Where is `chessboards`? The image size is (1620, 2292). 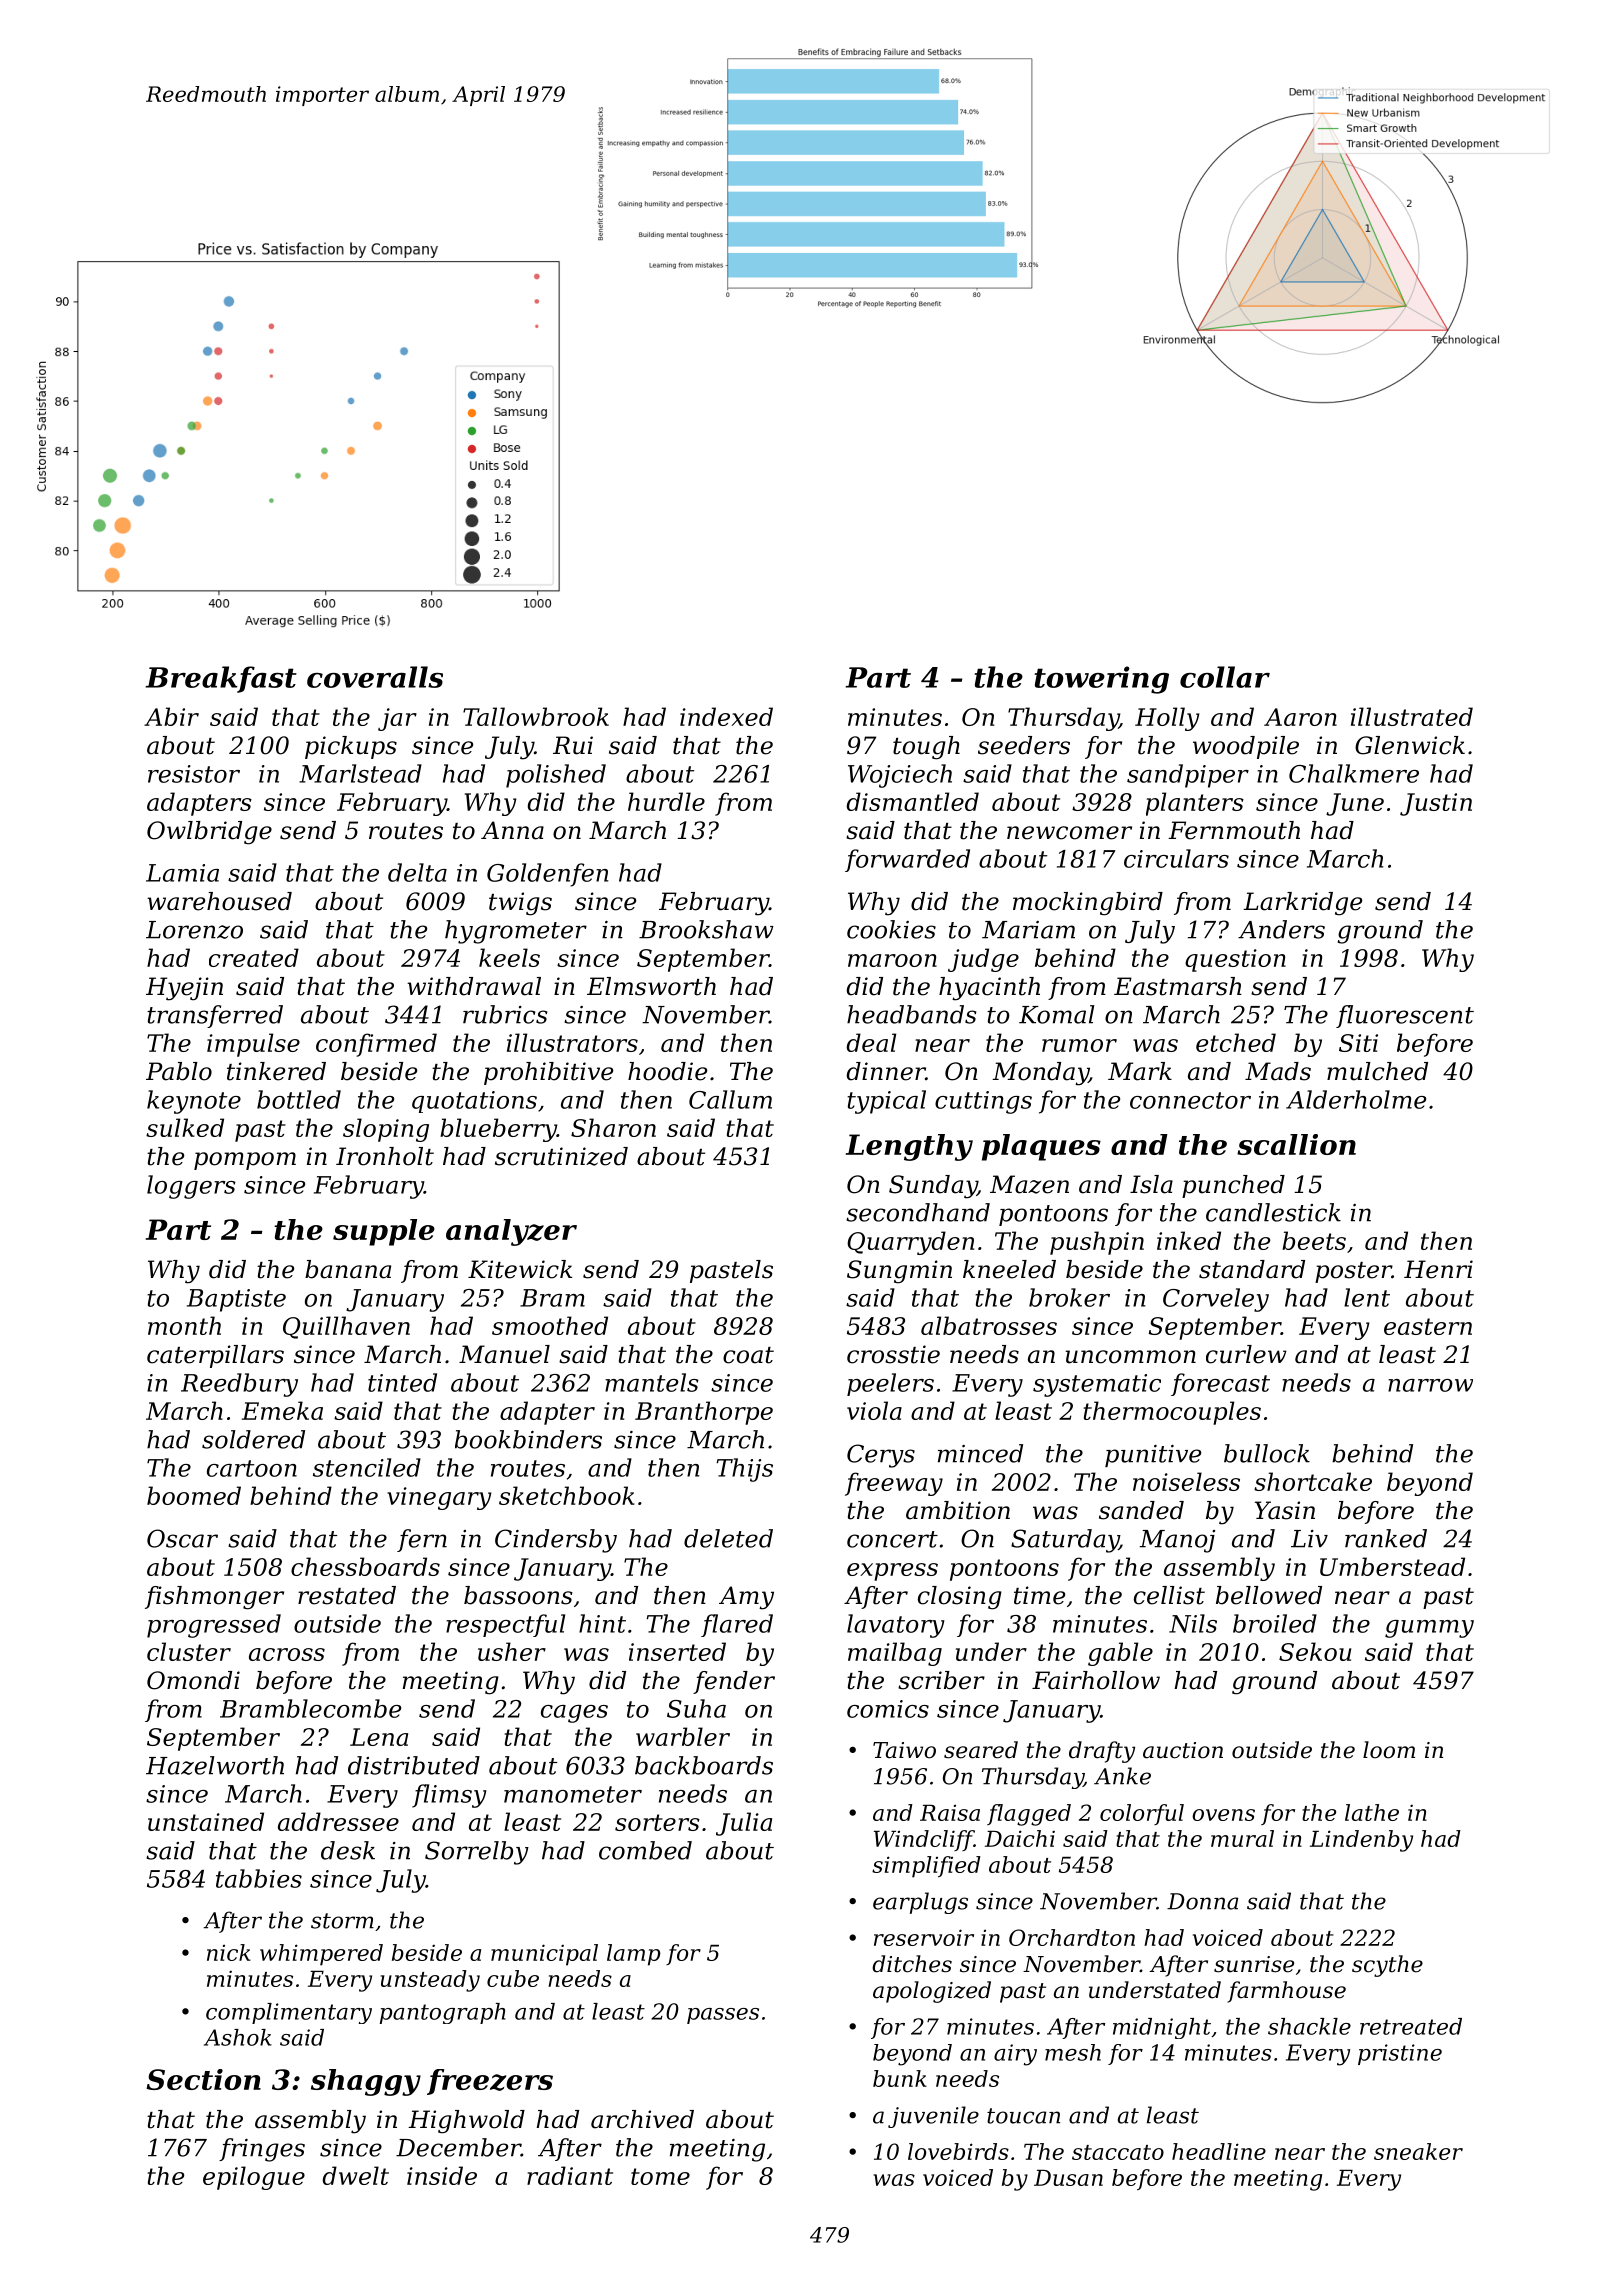
chessboards is located at coordinates (365, 1566).
